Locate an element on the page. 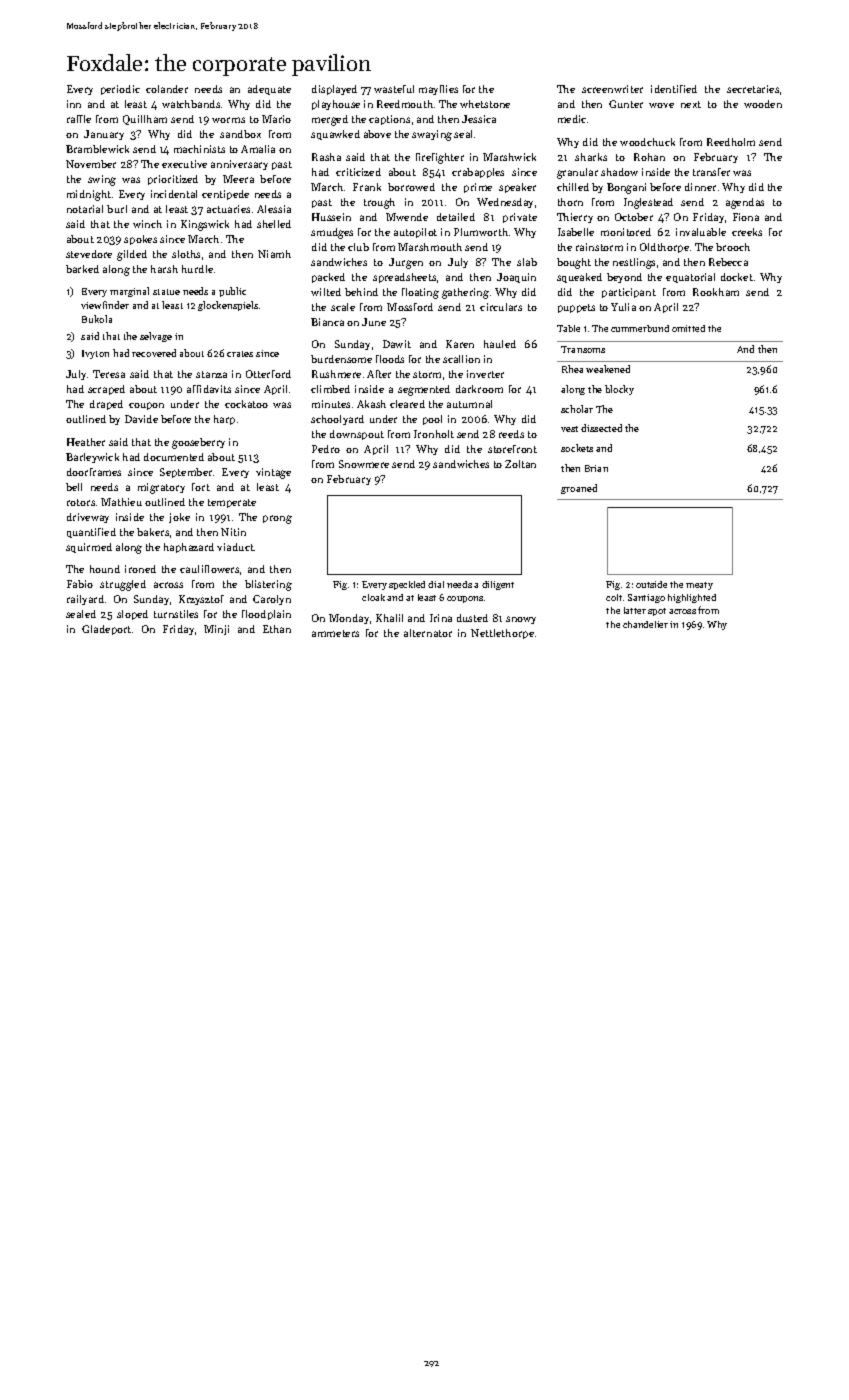 The image size is (849, 1400). raffle is located at coordinates (79, 119).
